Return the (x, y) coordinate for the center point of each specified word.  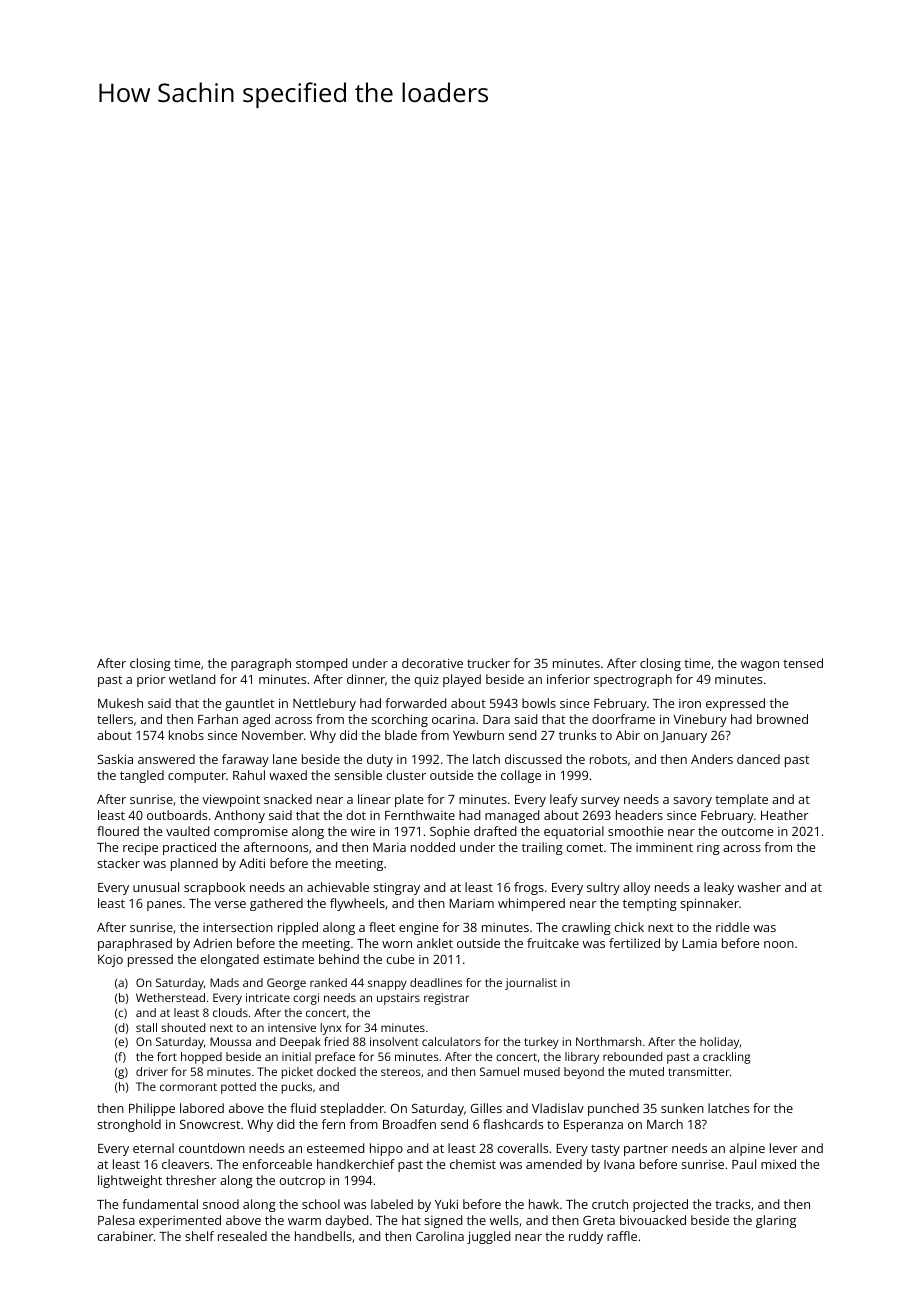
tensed (803, 663)
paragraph (261, 664)
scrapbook (215, 888)
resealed (242, 1236)
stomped (321, 664)
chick (629, 927)
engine (418, 928)
